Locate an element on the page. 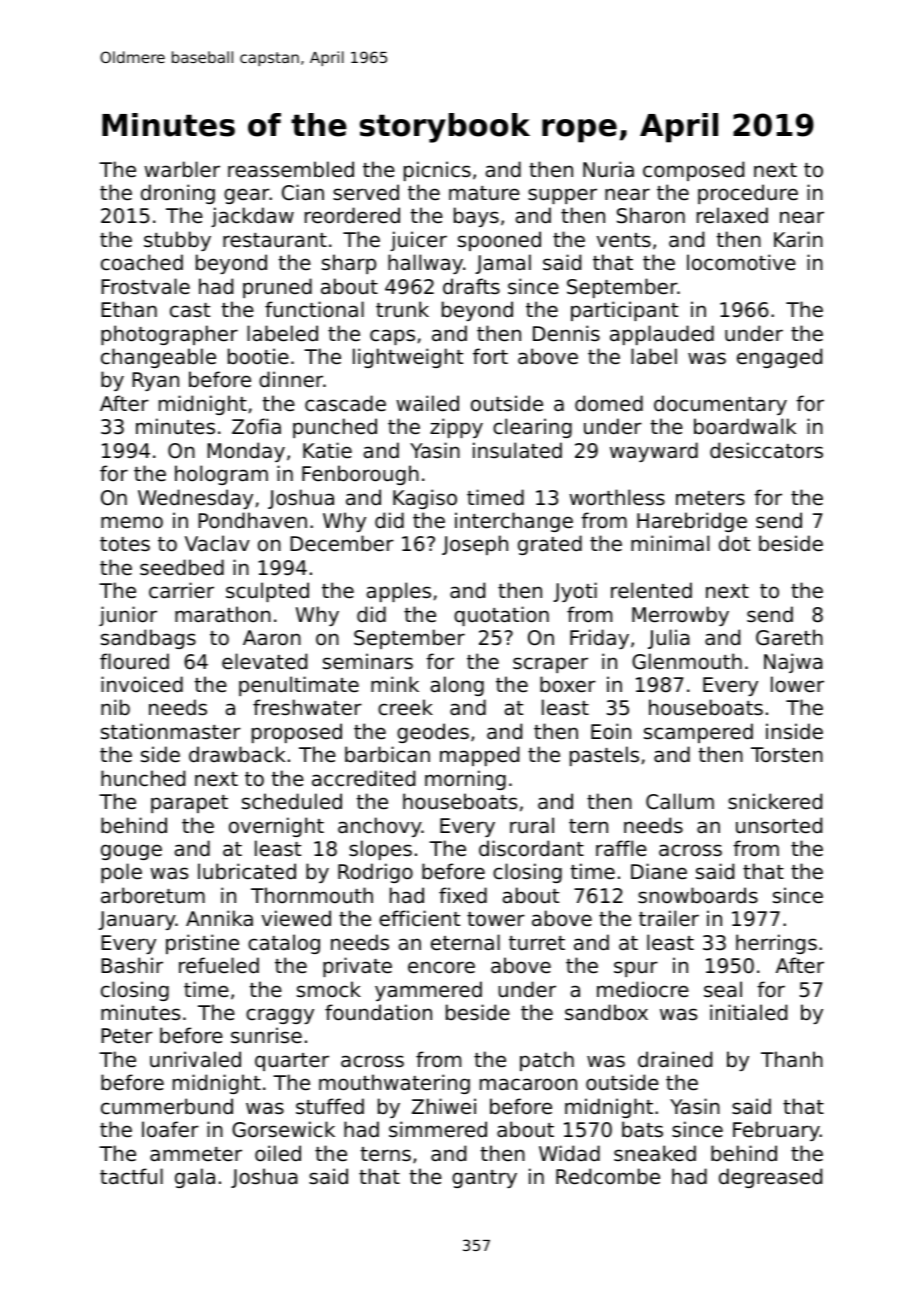 This document has height=1308, width=924. pruned is located at coordinates (277, 288).
